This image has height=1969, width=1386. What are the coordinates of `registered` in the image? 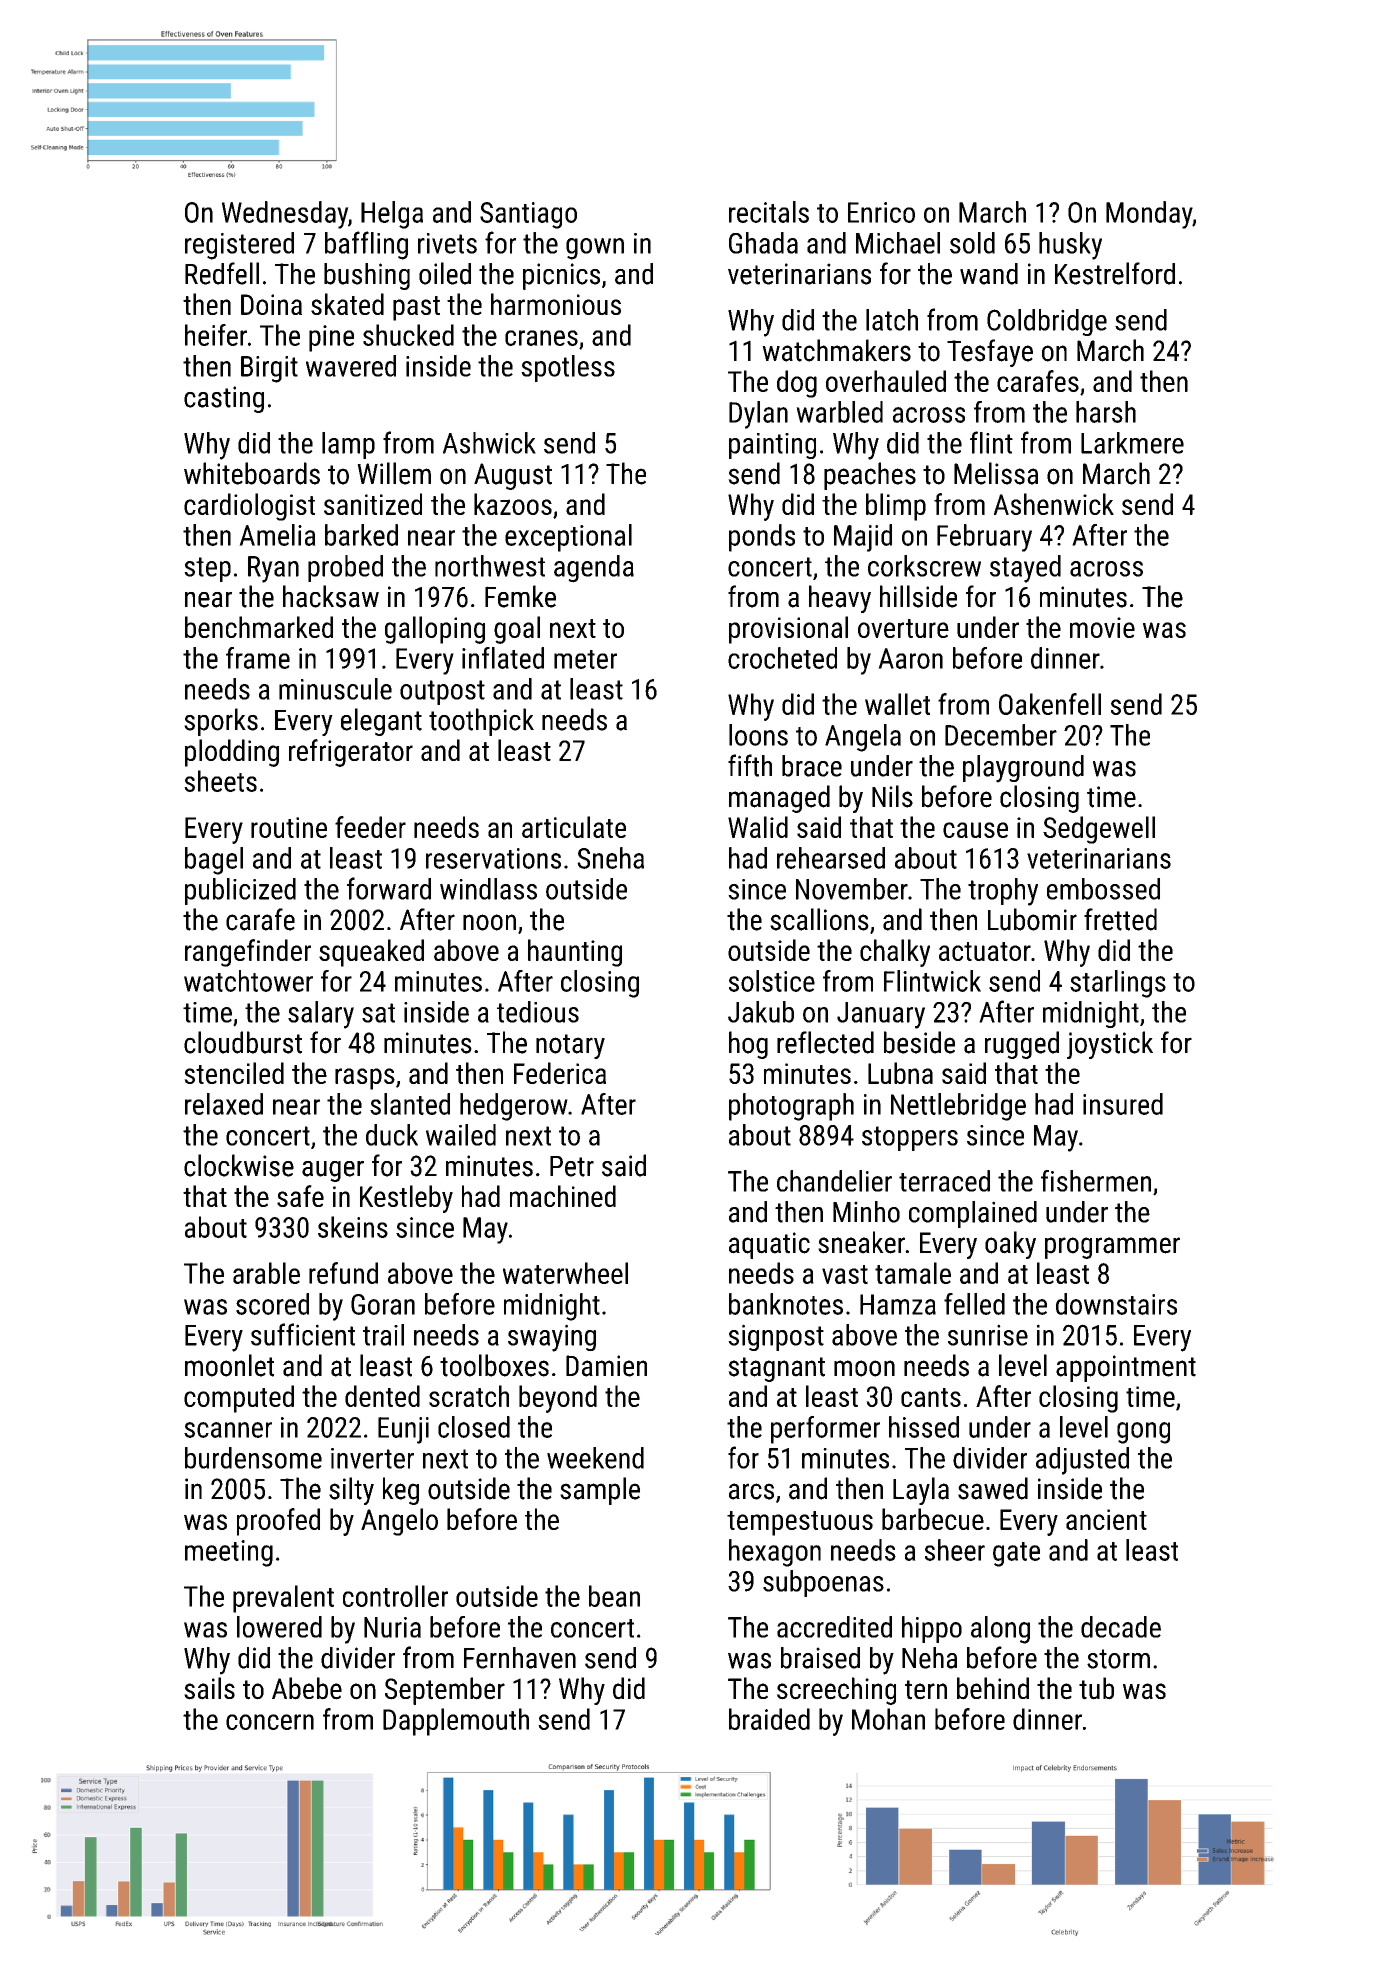 It's located at (239, 246).
